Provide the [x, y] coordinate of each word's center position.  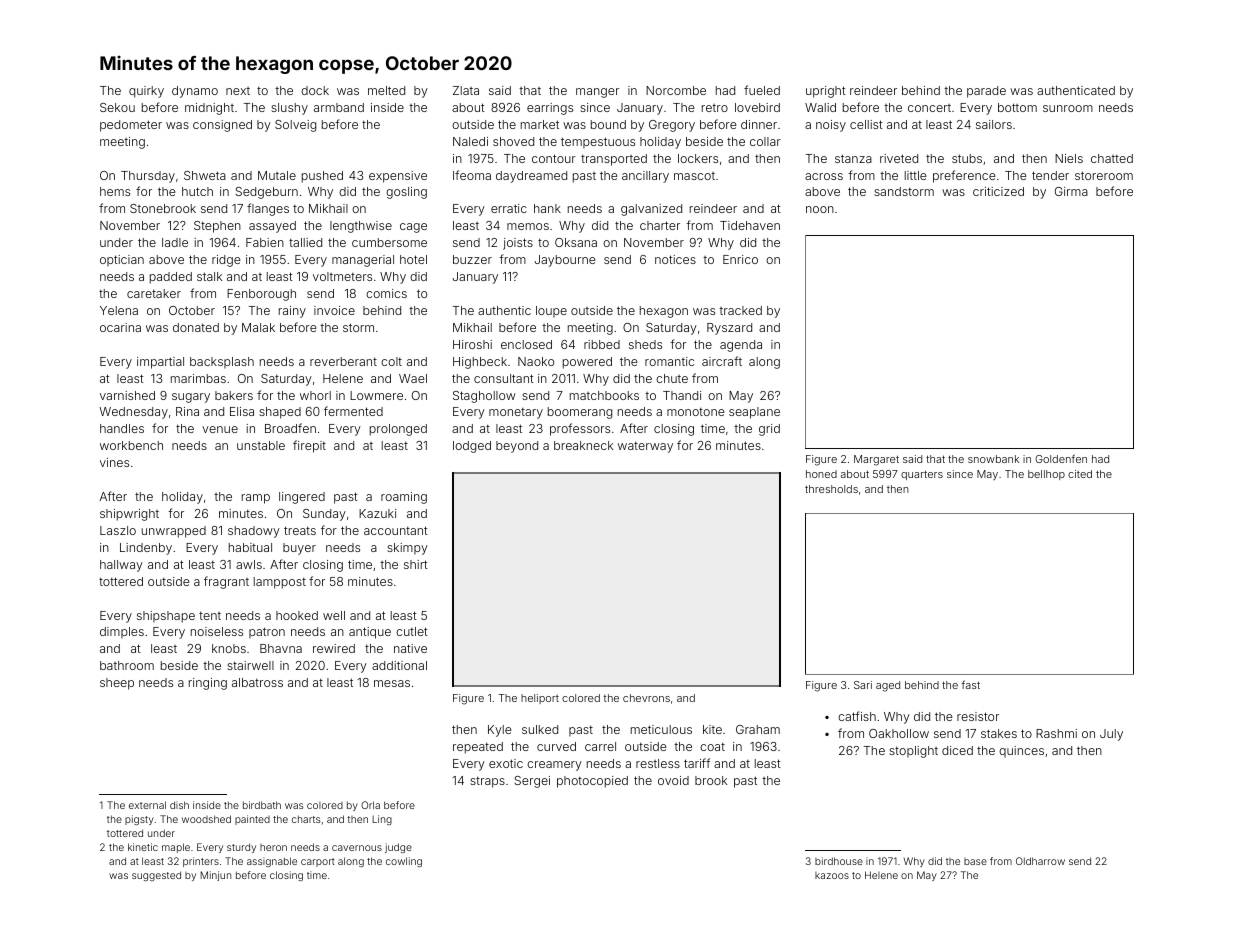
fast [970, 684]
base [975, 861]
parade [986, 92]
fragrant [226, 582]
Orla [370, 805]
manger [597, 93]
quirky [146, 92]
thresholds [831, 489]
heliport [540, 699]
